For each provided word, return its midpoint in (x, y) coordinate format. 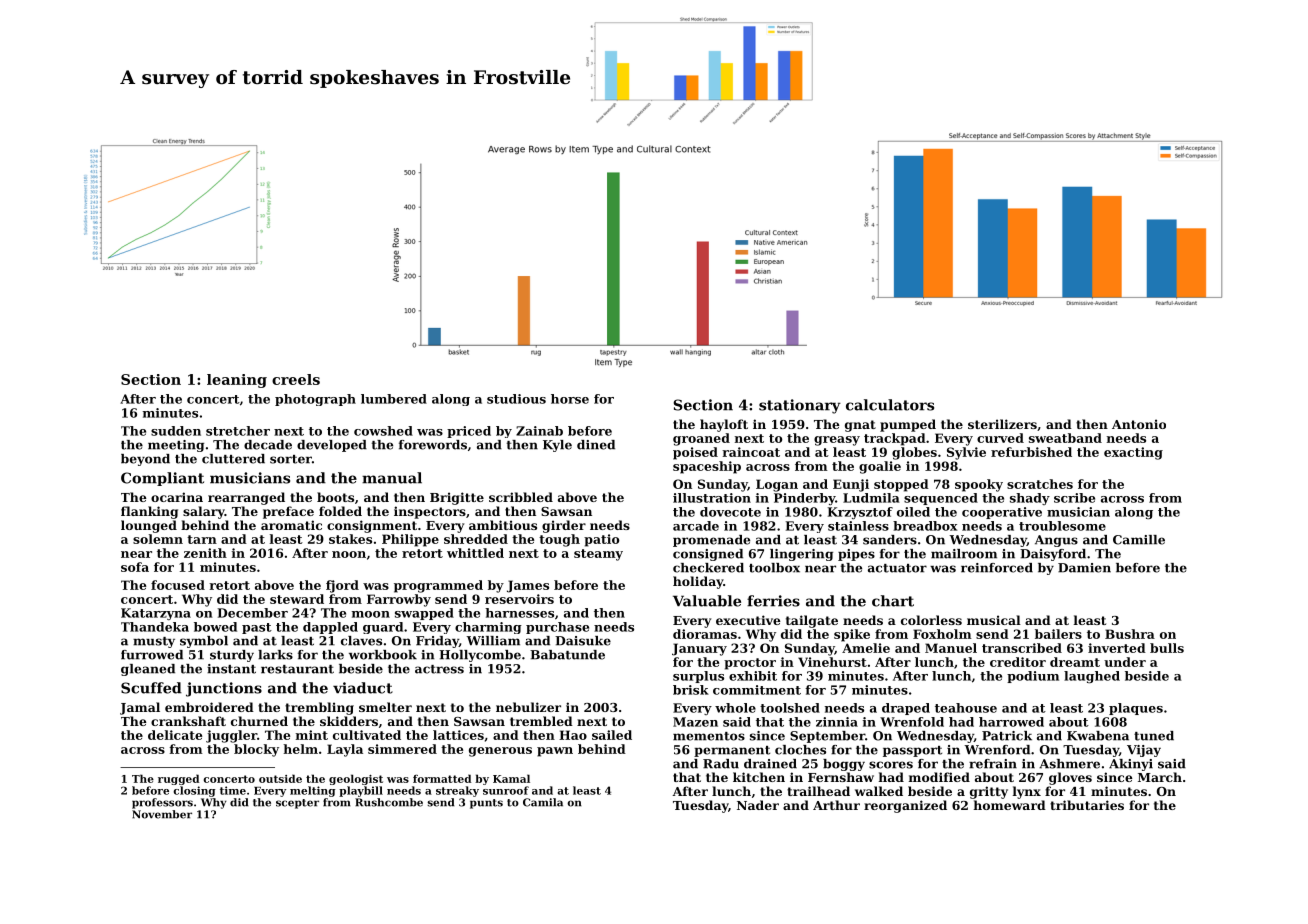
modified (939, 777)
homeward (1010, 805)
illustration (712, 498)
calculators (890, 405)
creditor (1018, 662)
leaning (237, 381)
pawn (555, 752)
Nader (758, 805)
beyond (145, 460)
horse (570, 399)
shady (1030, 499)
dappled (330, 628)
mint (312, 735)
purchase (557, 628)
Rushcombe (389, 802)
